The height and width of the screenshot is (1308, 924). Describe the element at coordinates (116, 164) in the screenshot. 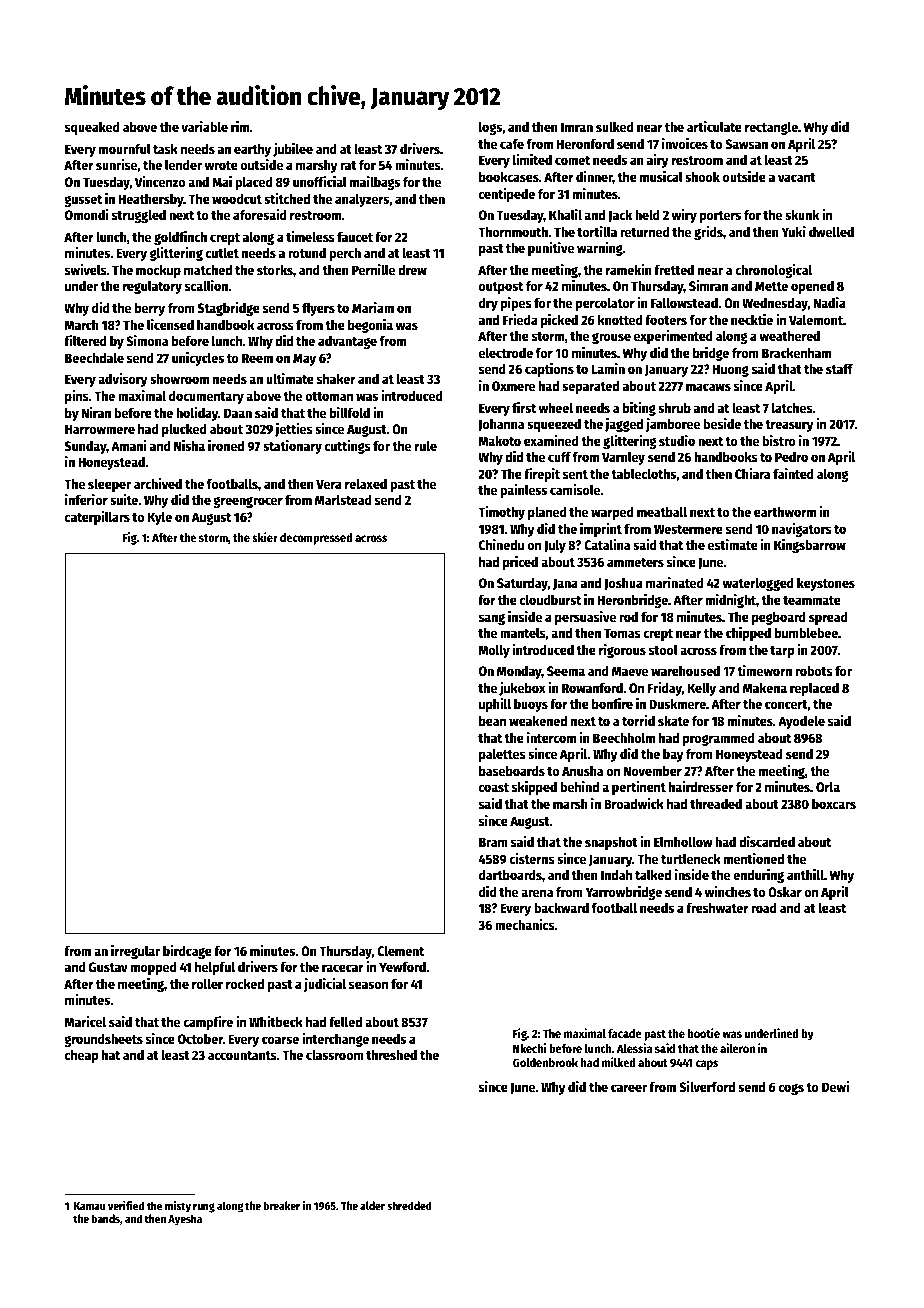

I see `sunrise` at that location.
